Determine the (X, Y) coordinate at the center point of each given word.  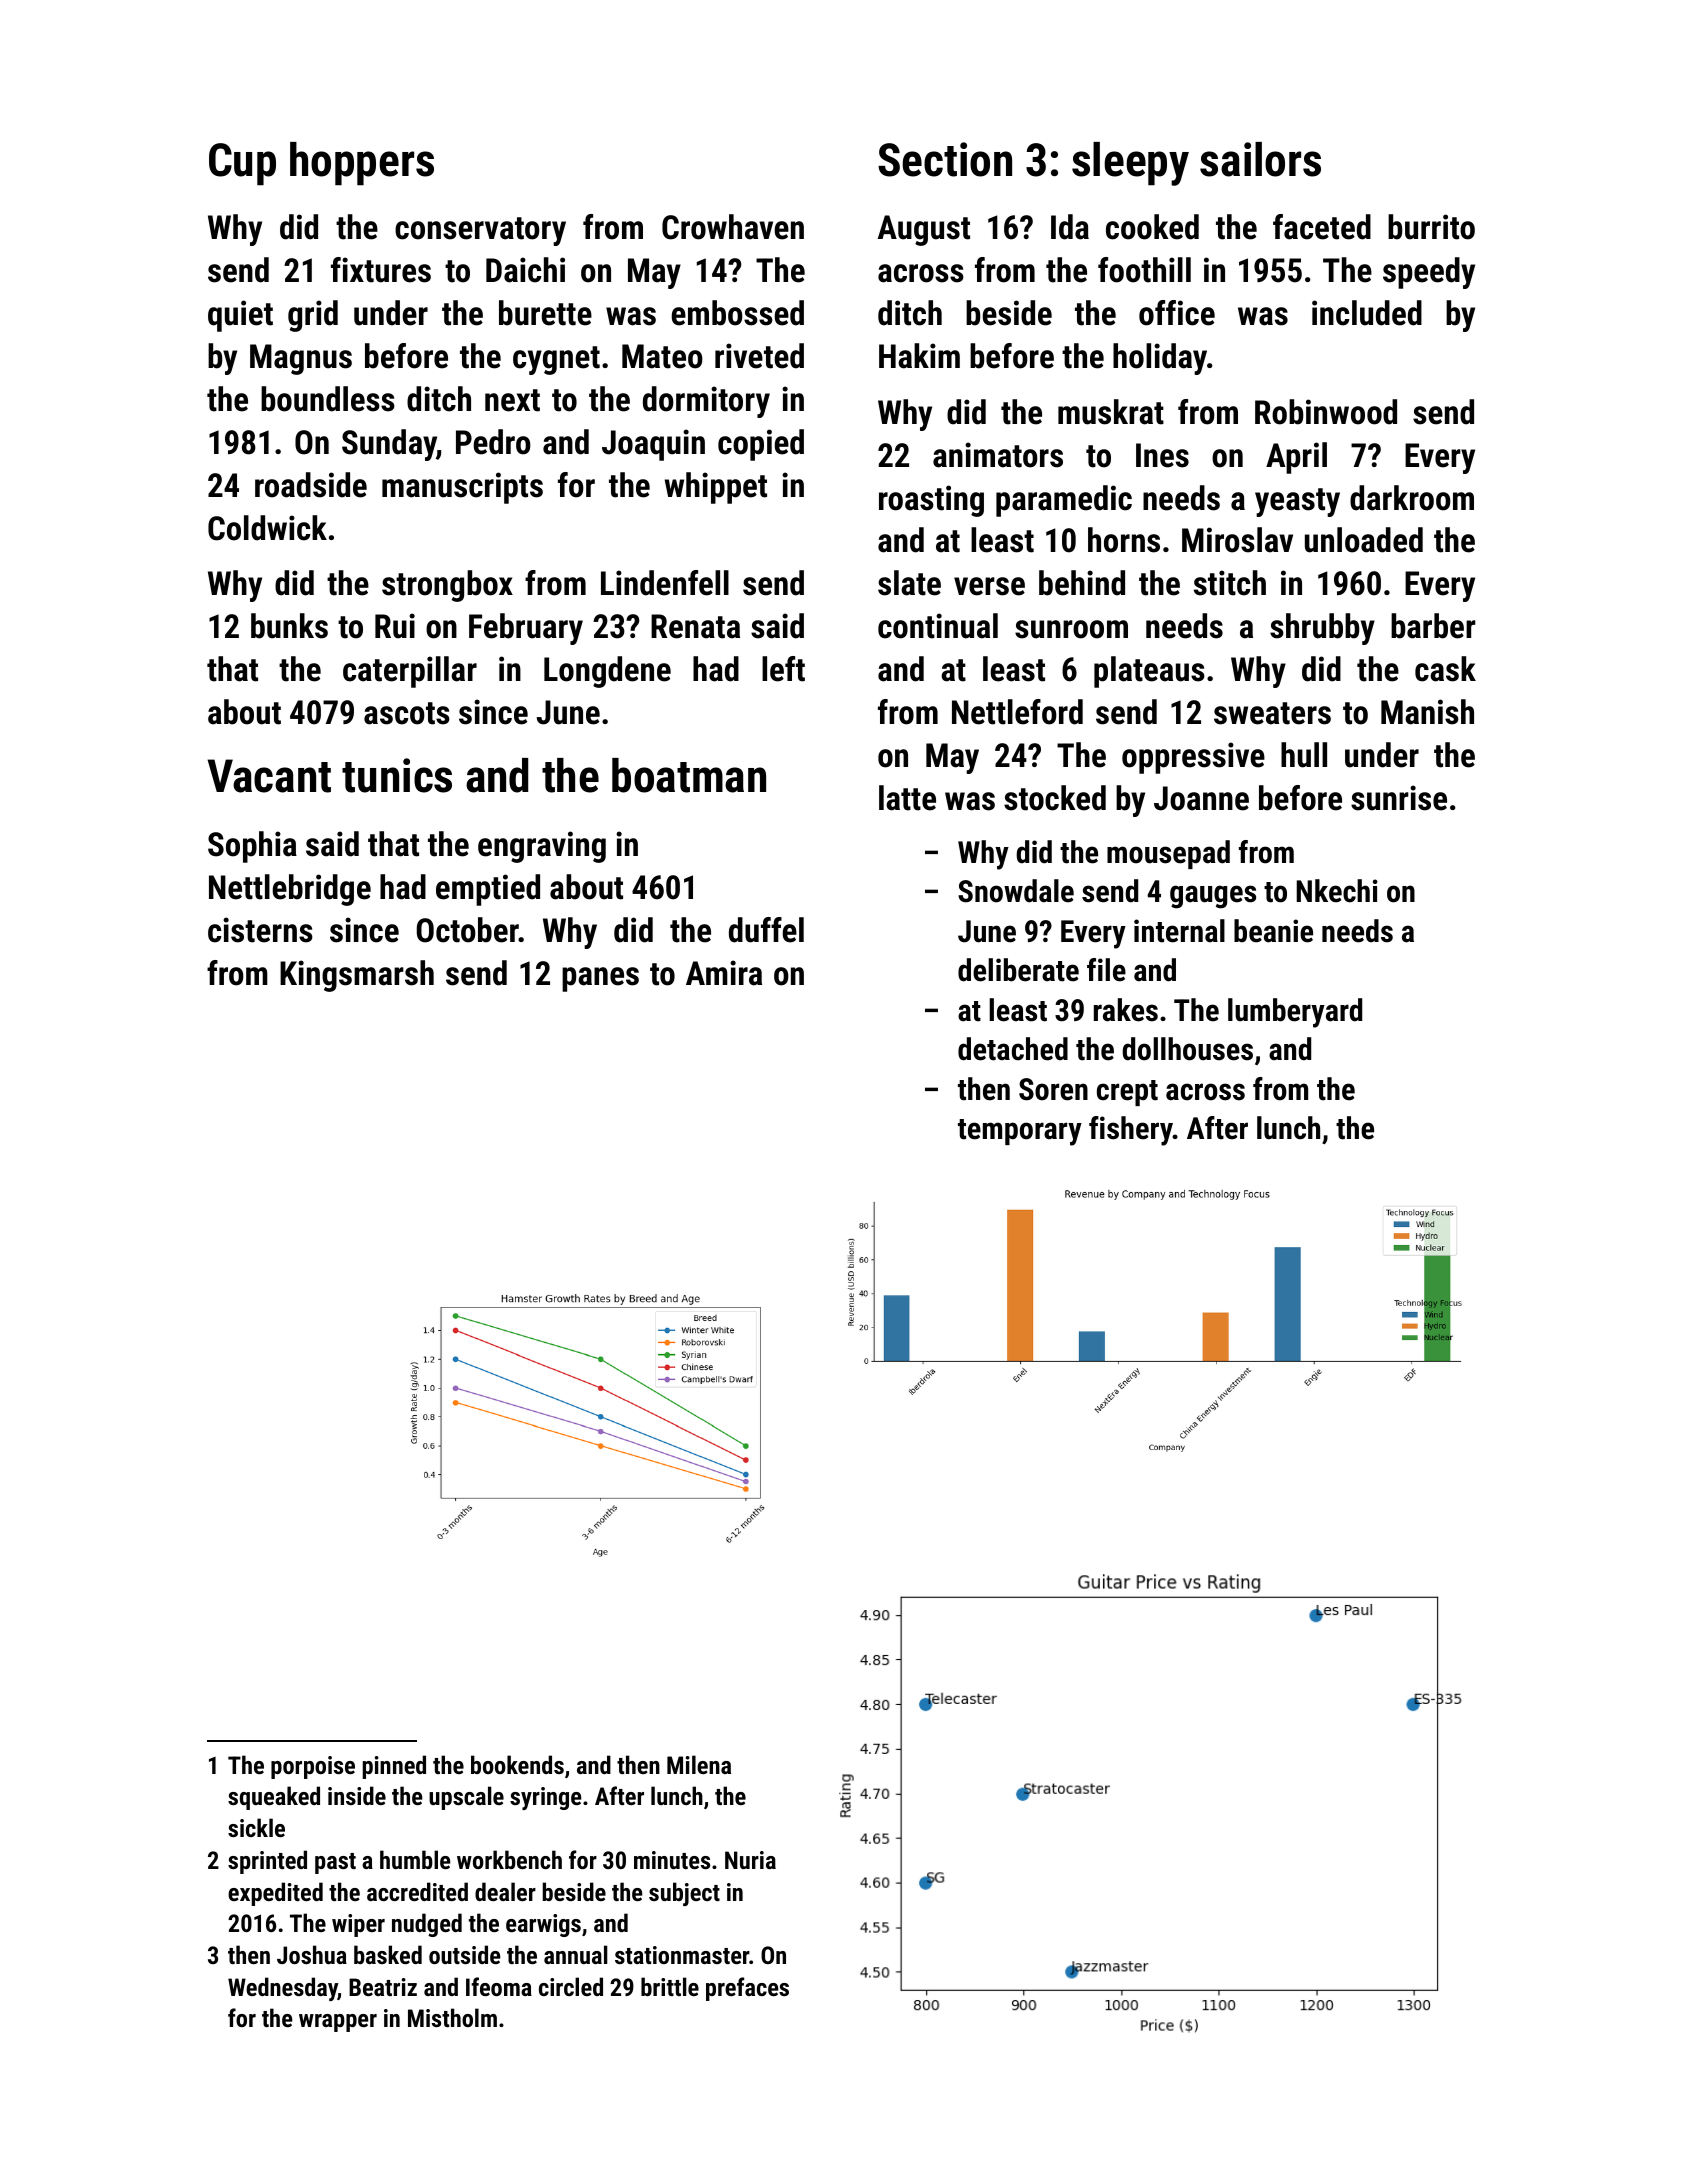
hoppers (362, 164)
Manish (1427, 712)
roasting (931, 501)
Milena (699, 1764)
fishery (1131, 1131)
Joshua (312, 1954)
